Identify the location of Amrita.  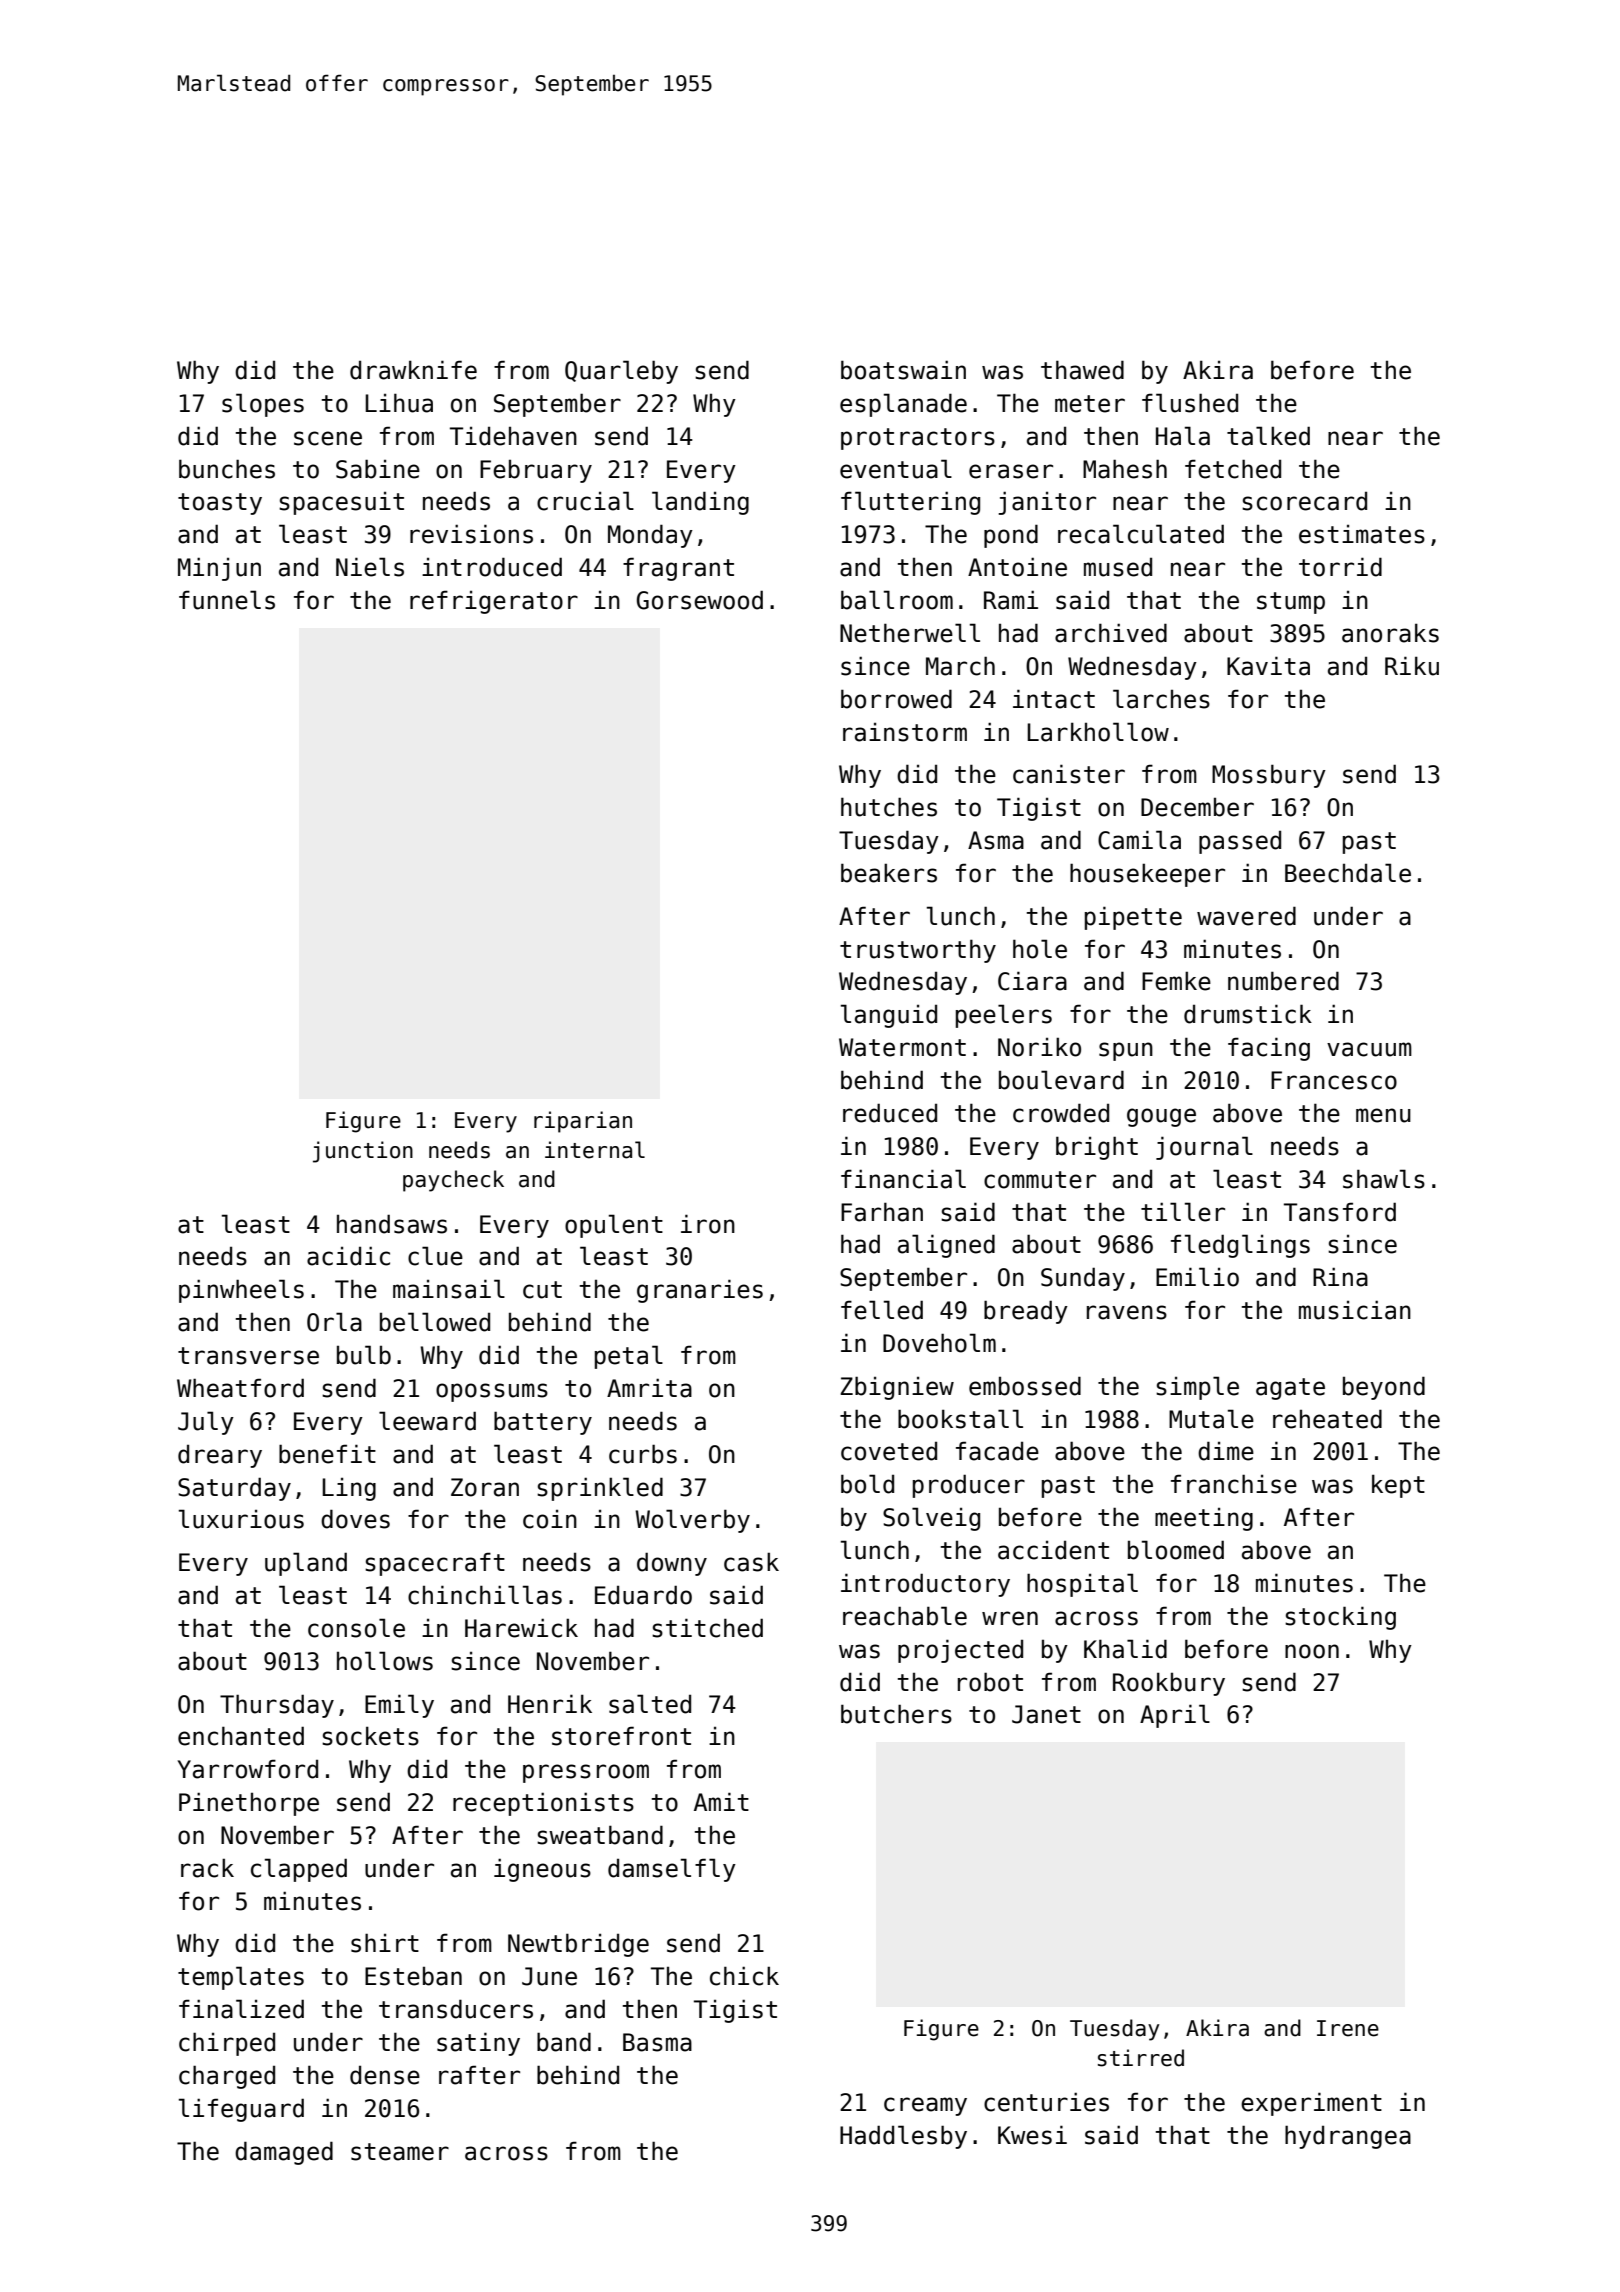
(649, 1388).
